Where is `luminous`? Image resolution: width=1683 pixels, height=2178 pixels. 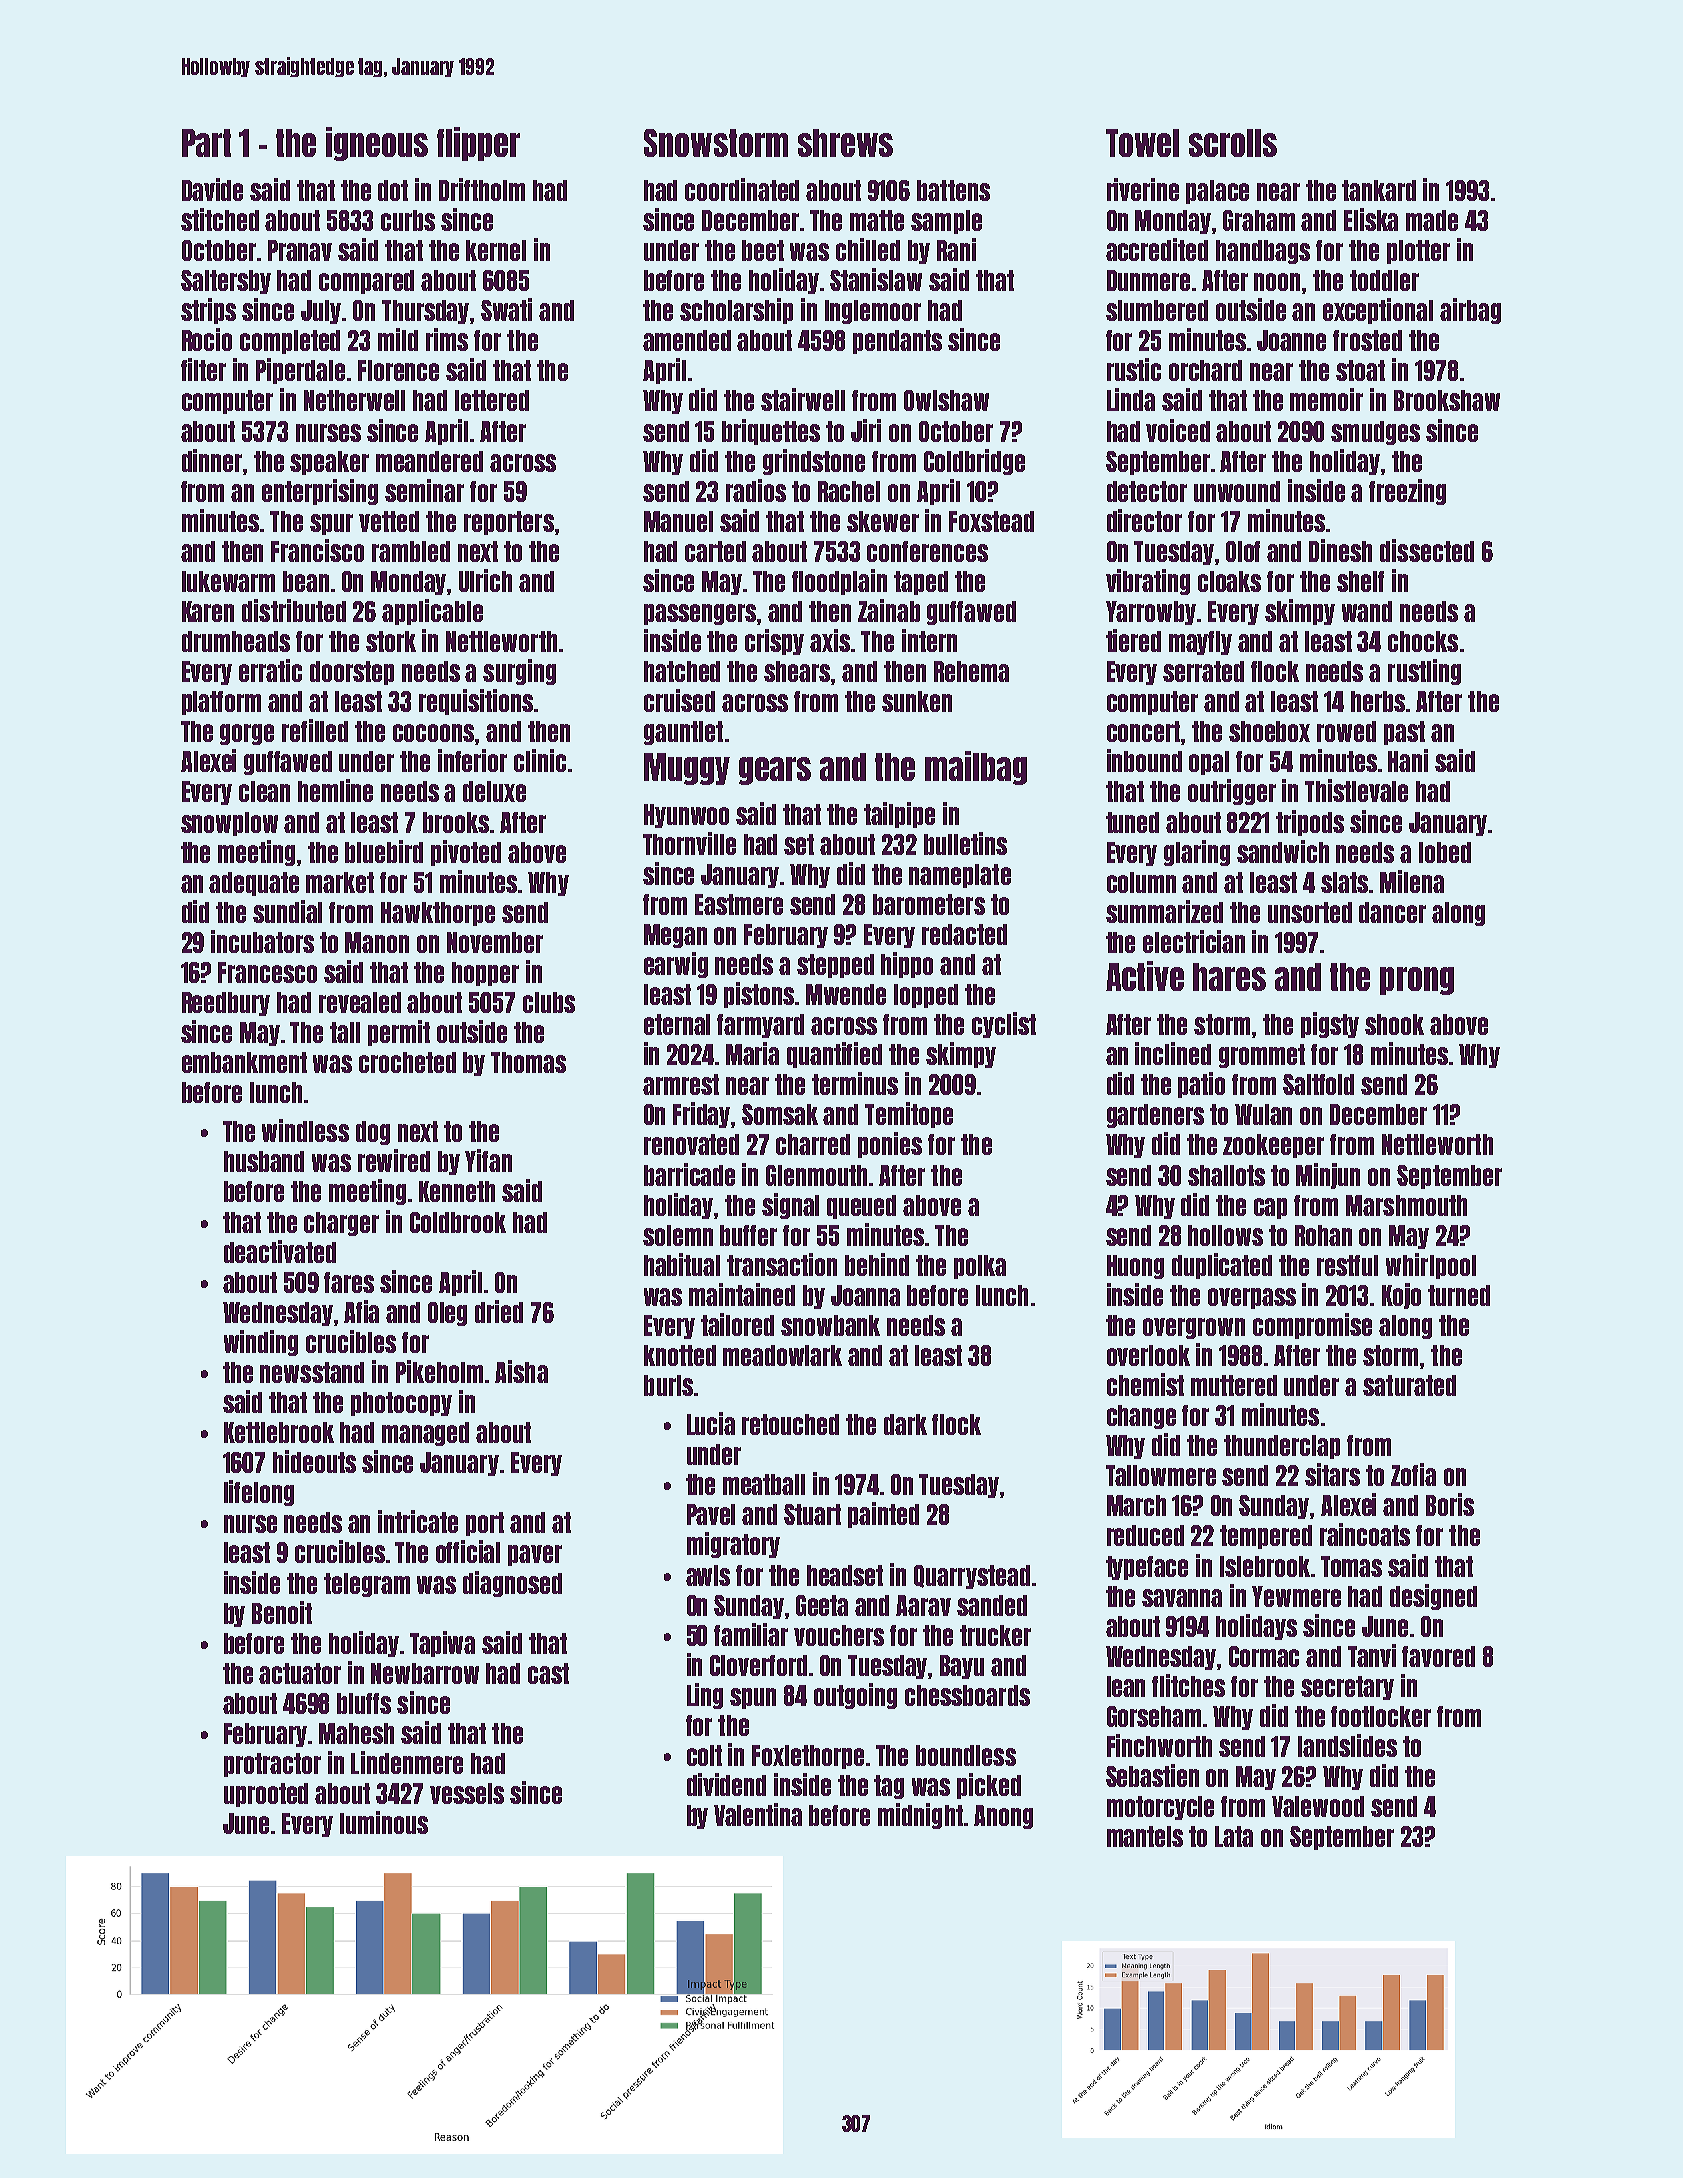
luminous is located at coordinates (384, 1822).
